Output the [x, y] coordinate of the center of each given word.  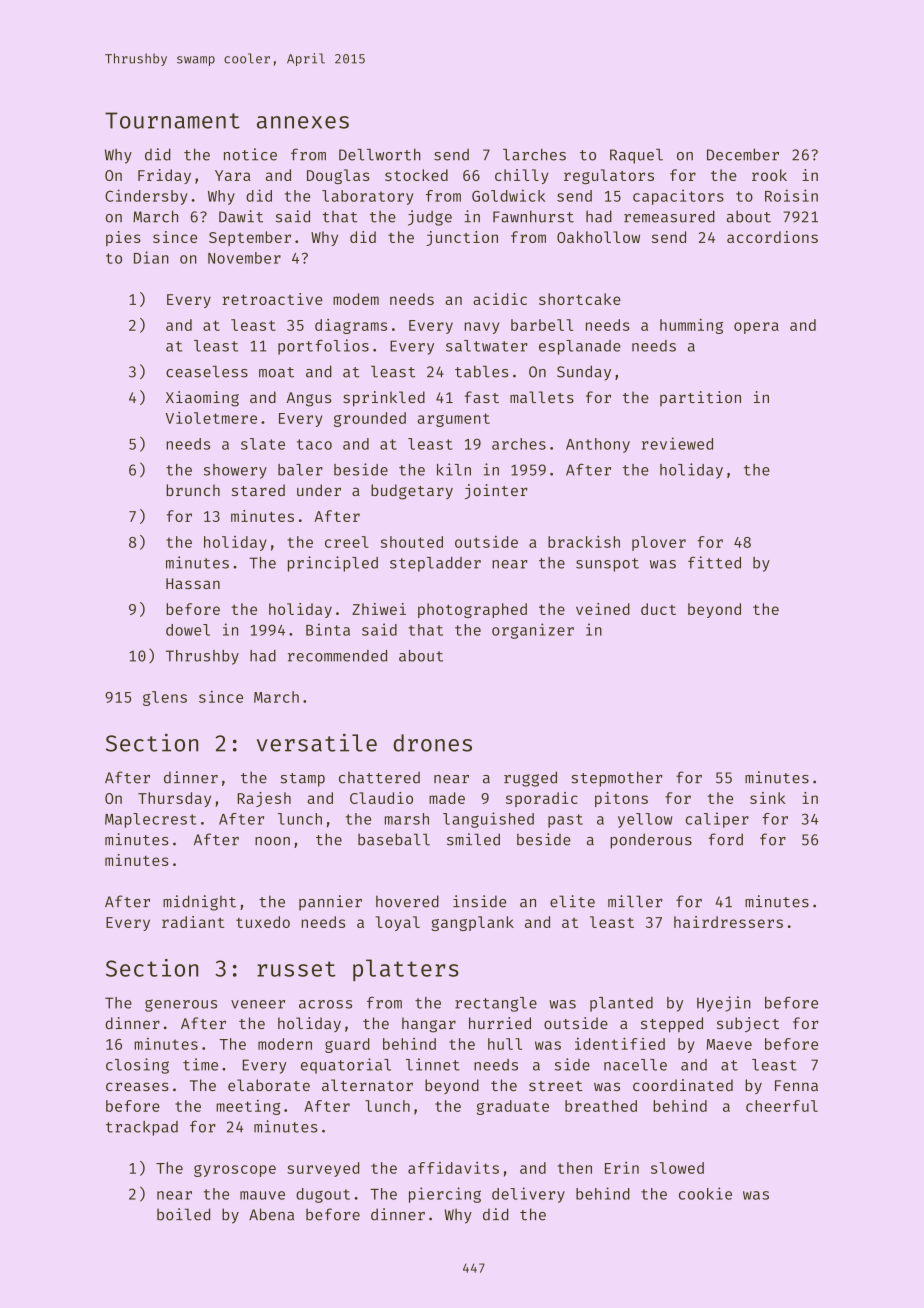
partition [700, 398]
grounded [370, 419]
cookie [705, 1193]
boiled [183, 1214]
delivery [528, 1195]
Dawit [241, 216]
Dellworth [380, 155]
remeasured [669, 216]
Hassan [193, 583]
